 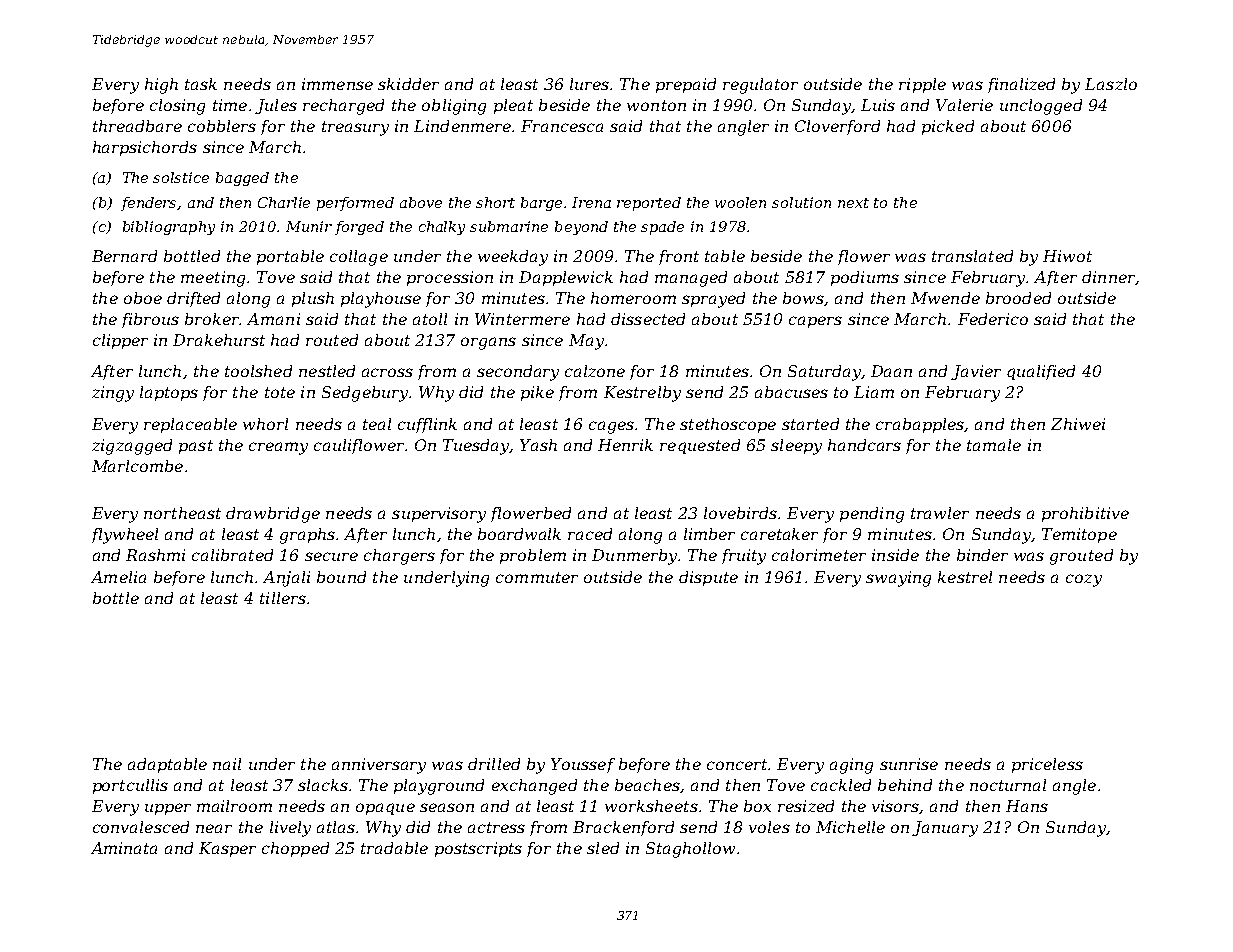 I want to click on drilled, so click(x=494, y=764).
